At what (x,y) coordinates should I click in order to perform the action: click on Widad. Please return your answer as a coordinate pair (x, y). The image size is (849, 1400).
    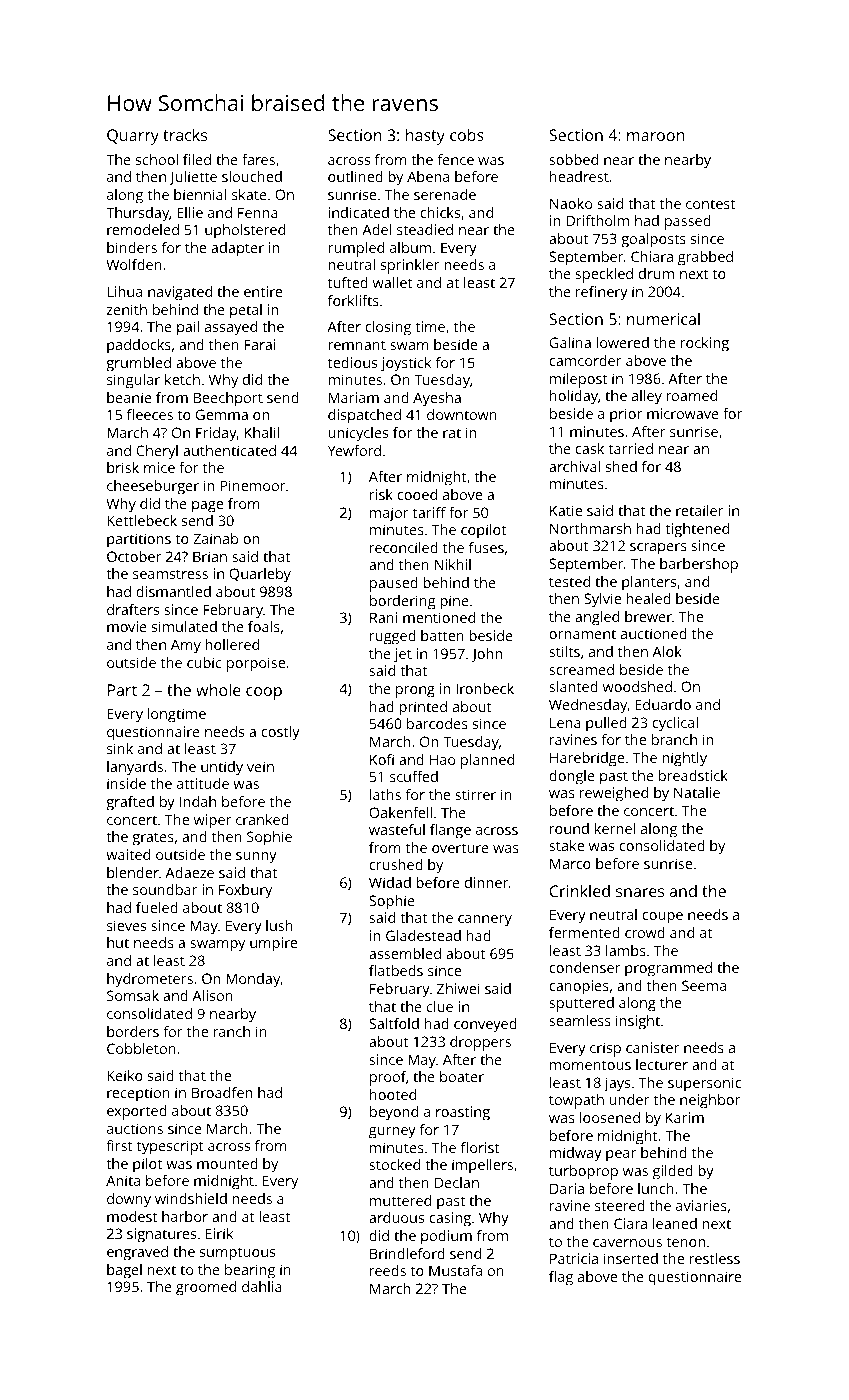
    Looking at the image, I should click on (390, 882).
